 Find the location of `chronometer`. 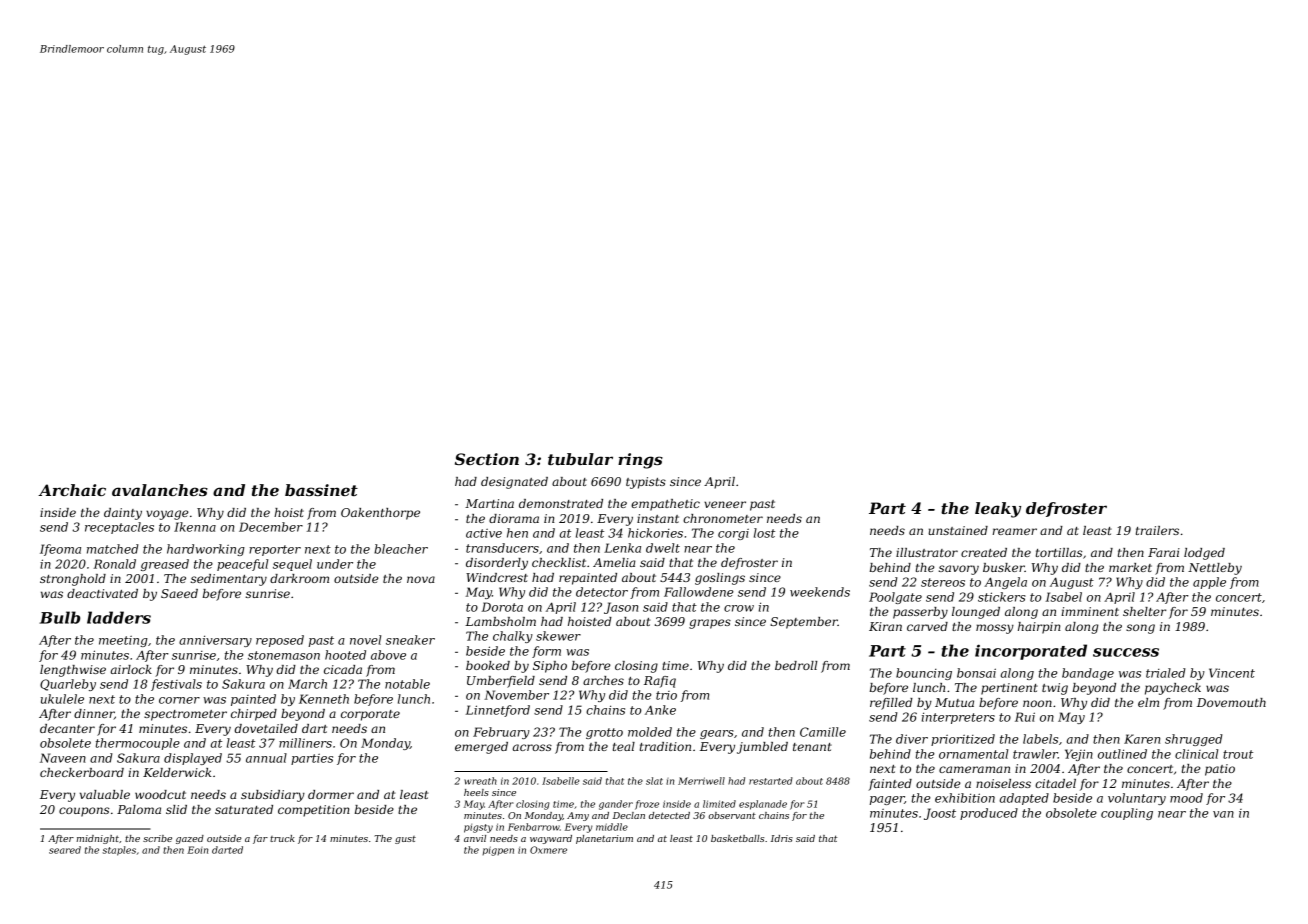

chronometer is located at coordinates (723, 518).
